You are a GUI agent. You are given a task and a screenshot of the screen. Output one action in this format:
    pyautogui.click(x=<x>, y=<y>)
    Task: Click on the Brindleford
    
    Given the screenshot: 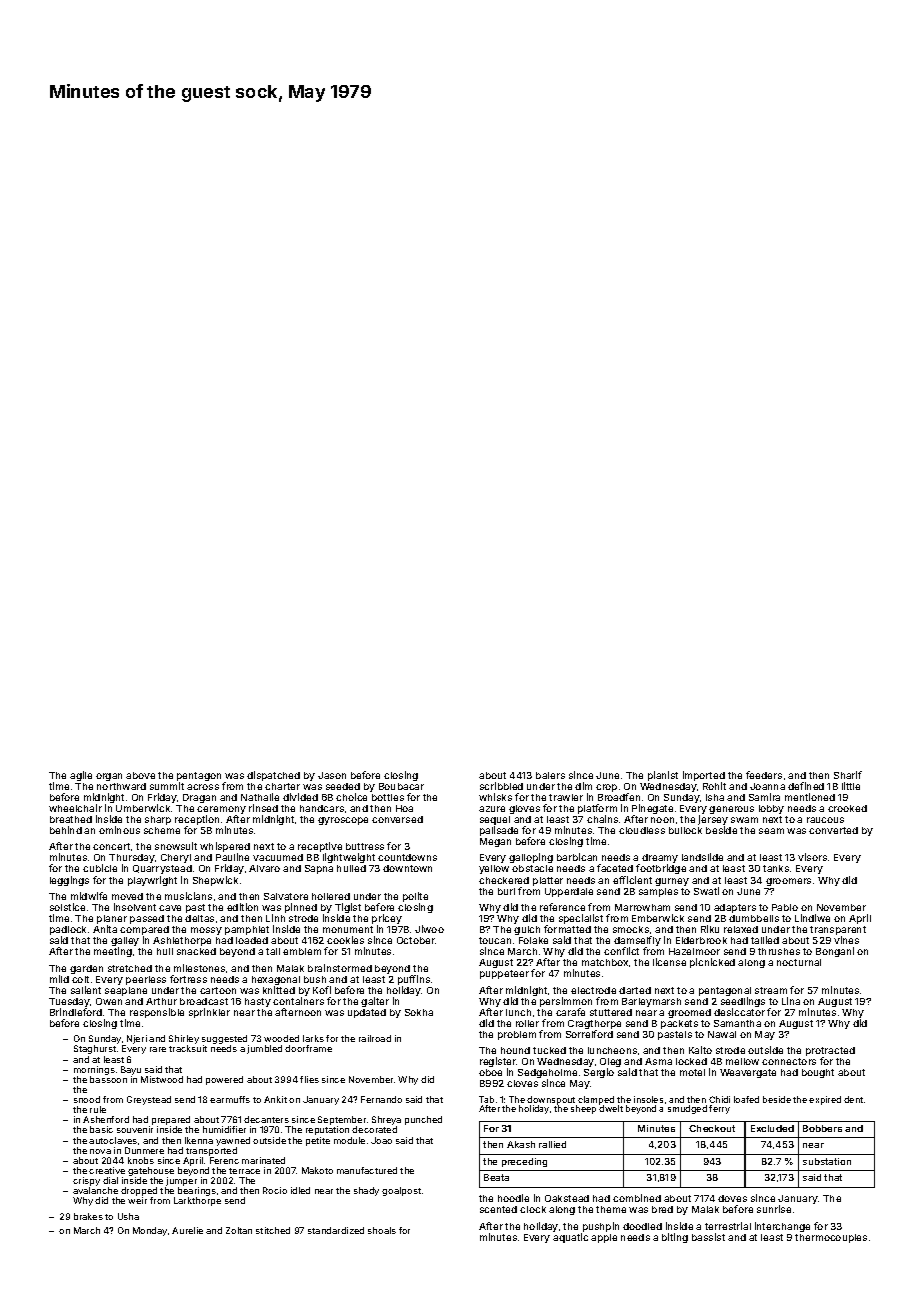 What is the action you would take?
    pyautogui.click(x=76, y=1012)
